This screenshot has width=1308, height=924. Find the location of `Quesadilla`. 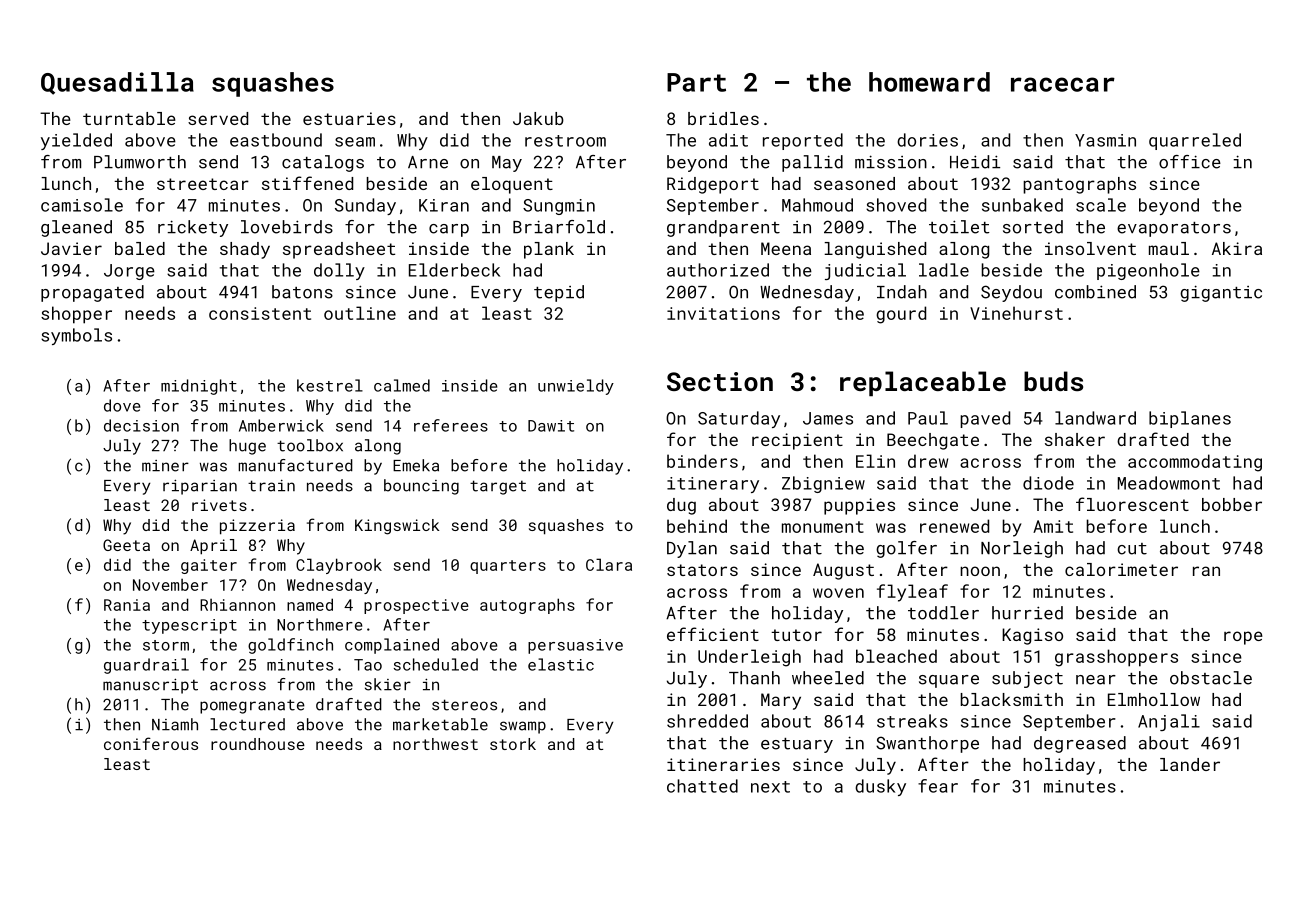

Quesadilla is located at coordinates (117, 83).
